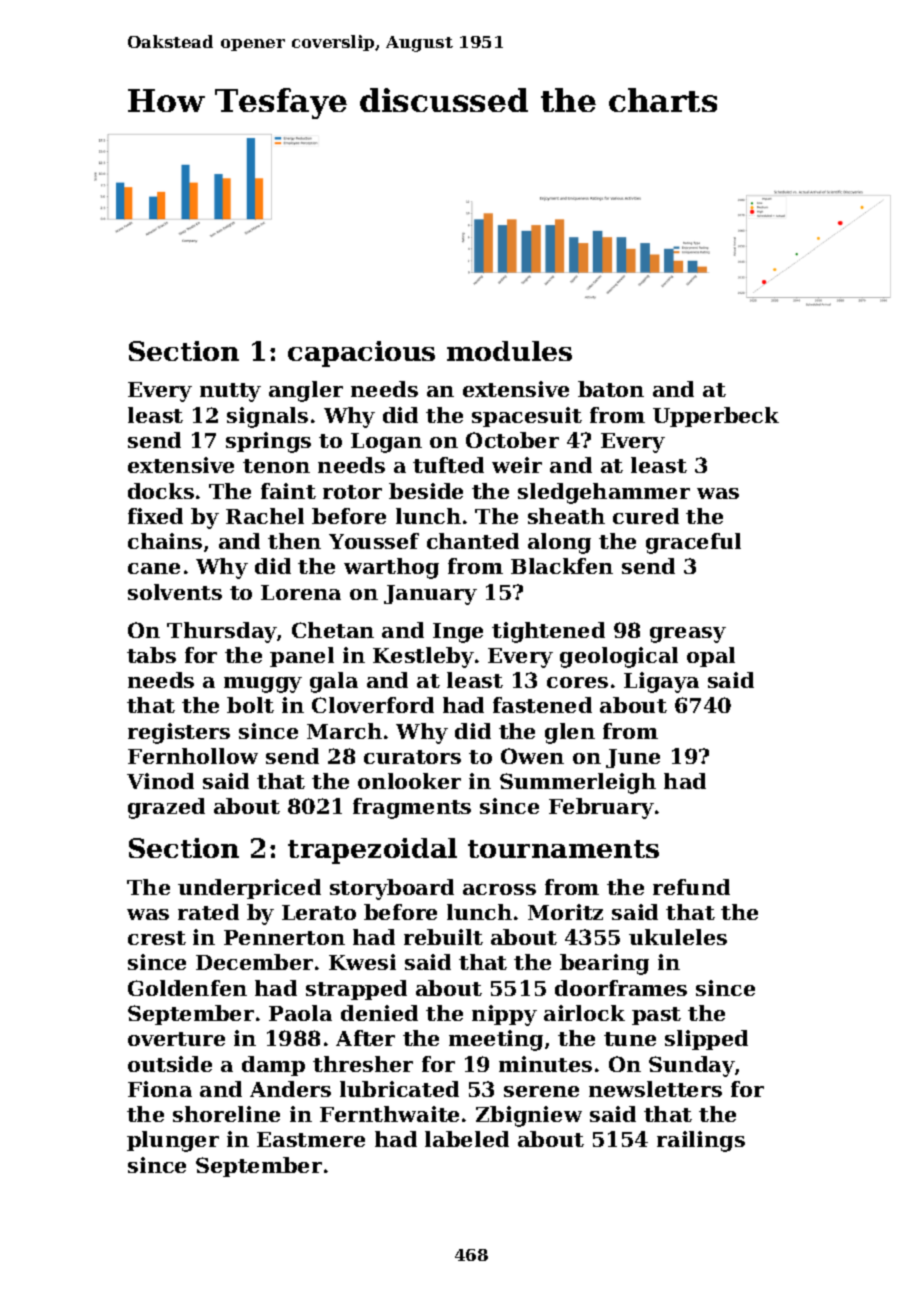  I want to click on geological, so click(619, 657).
